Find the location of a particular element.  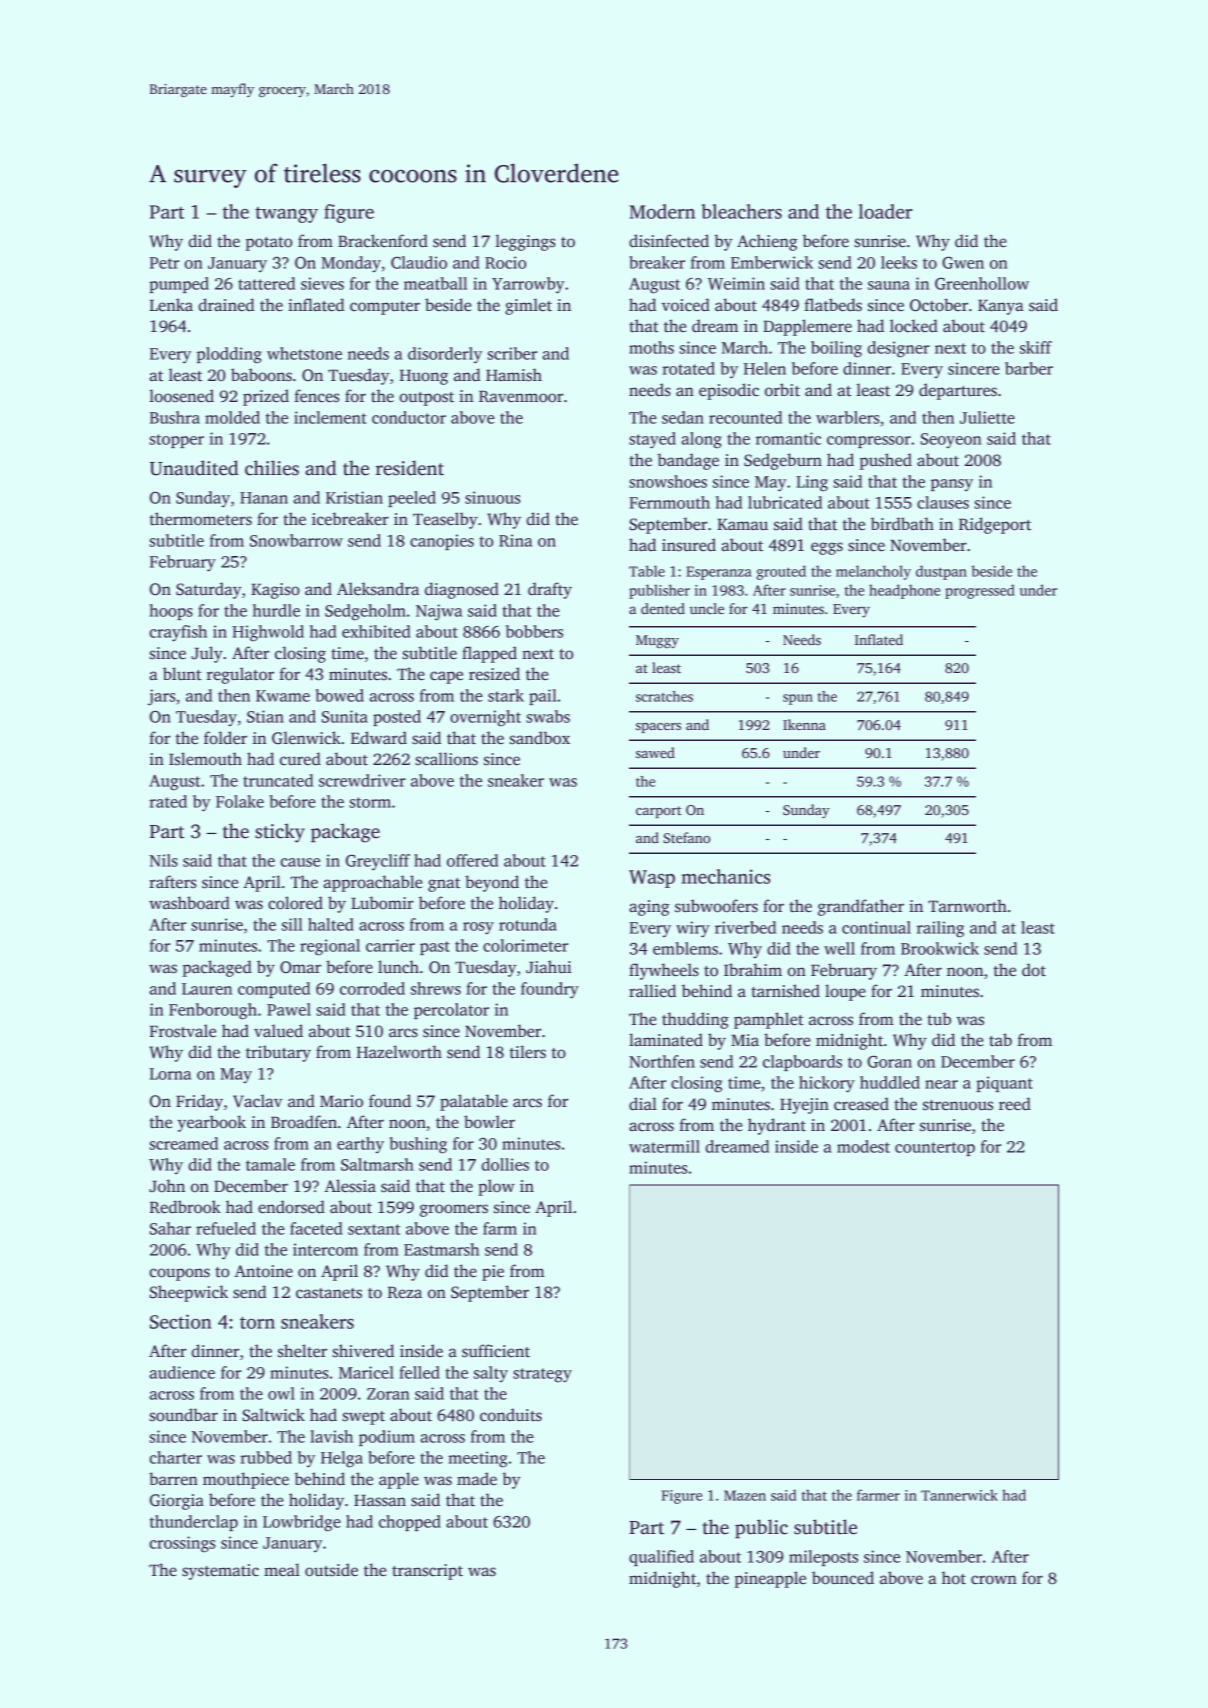

episodic is located at coordinates (729, 391).
